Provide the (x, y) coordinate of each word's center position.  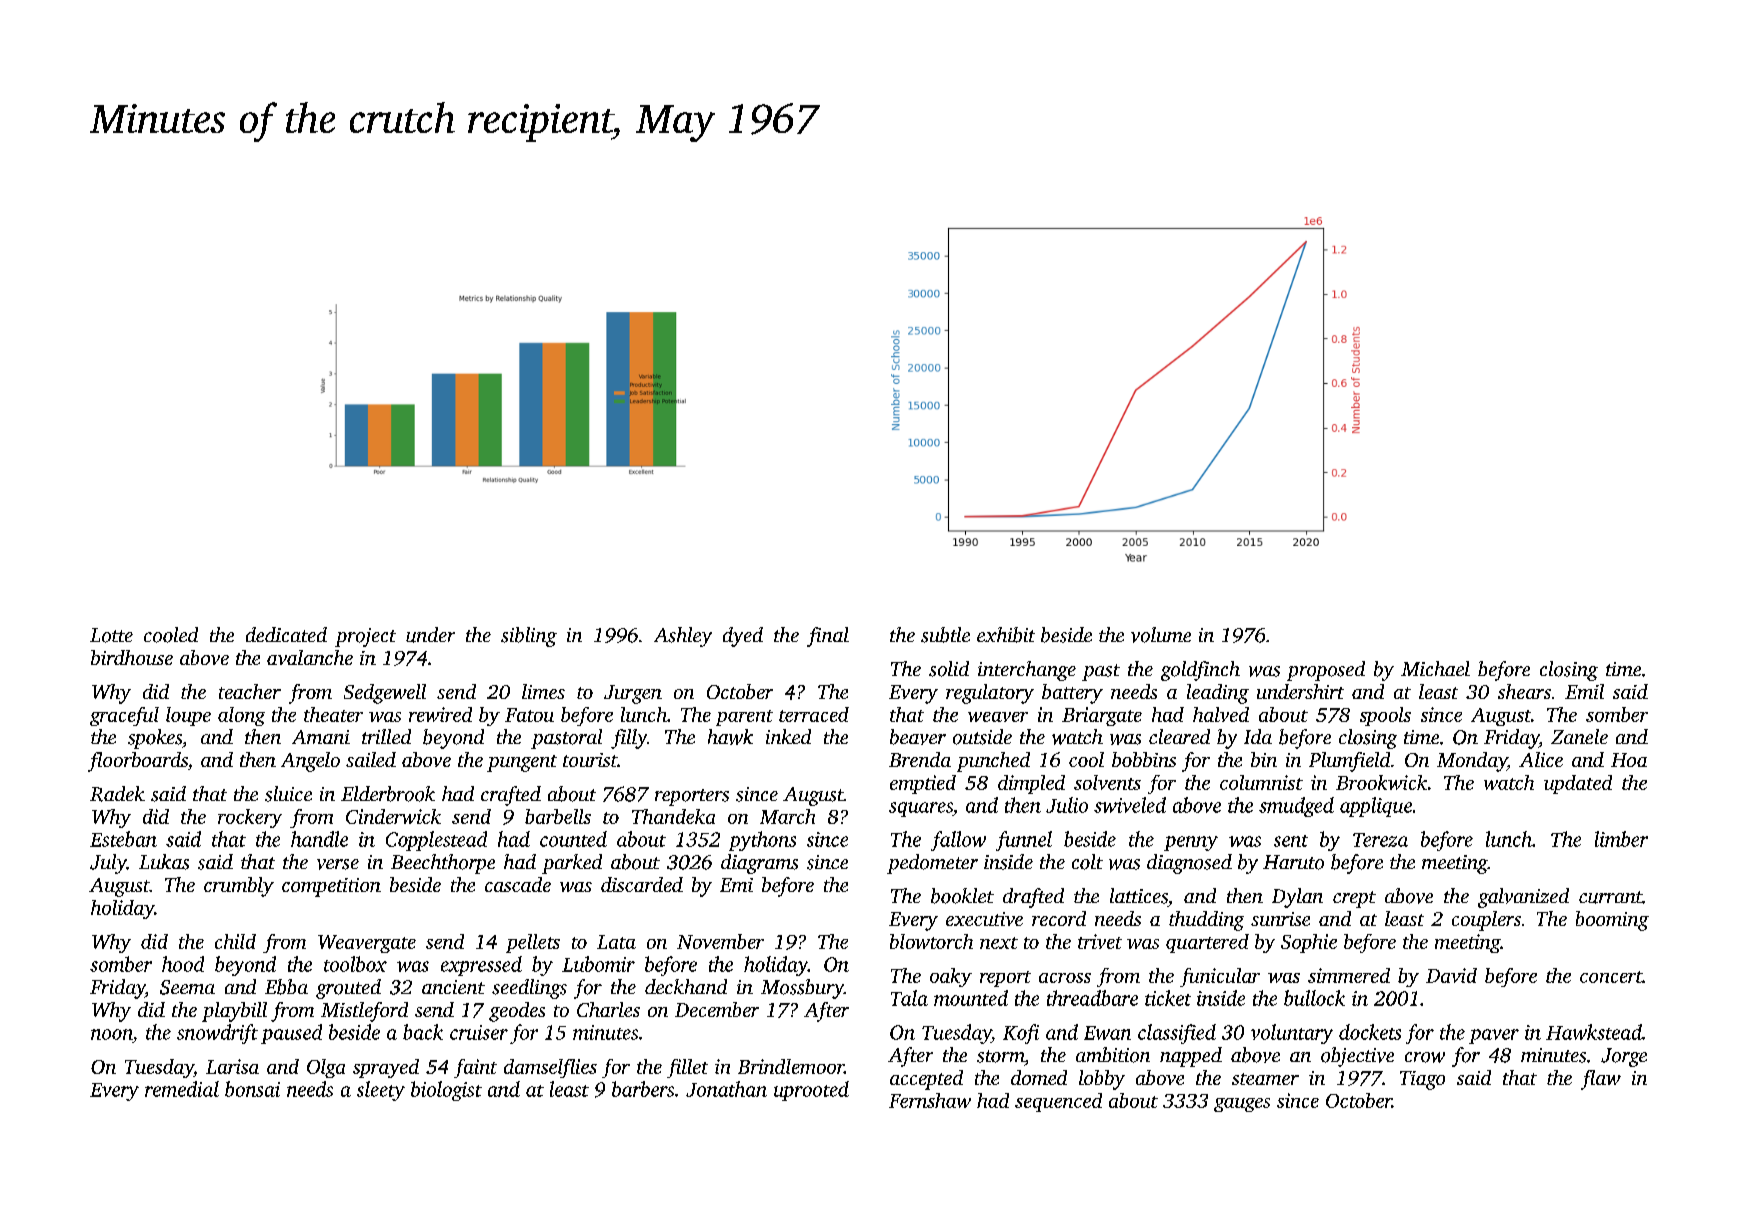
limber (1621, 839)
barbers (643, 1089)
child (235, 941)
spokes (155, 739)
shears (1524, 691)
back (423, 1032)
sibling (529, 637)
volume (1161, 635)
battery (1072, 694)
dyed (743, 637)
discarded (642, 884)
